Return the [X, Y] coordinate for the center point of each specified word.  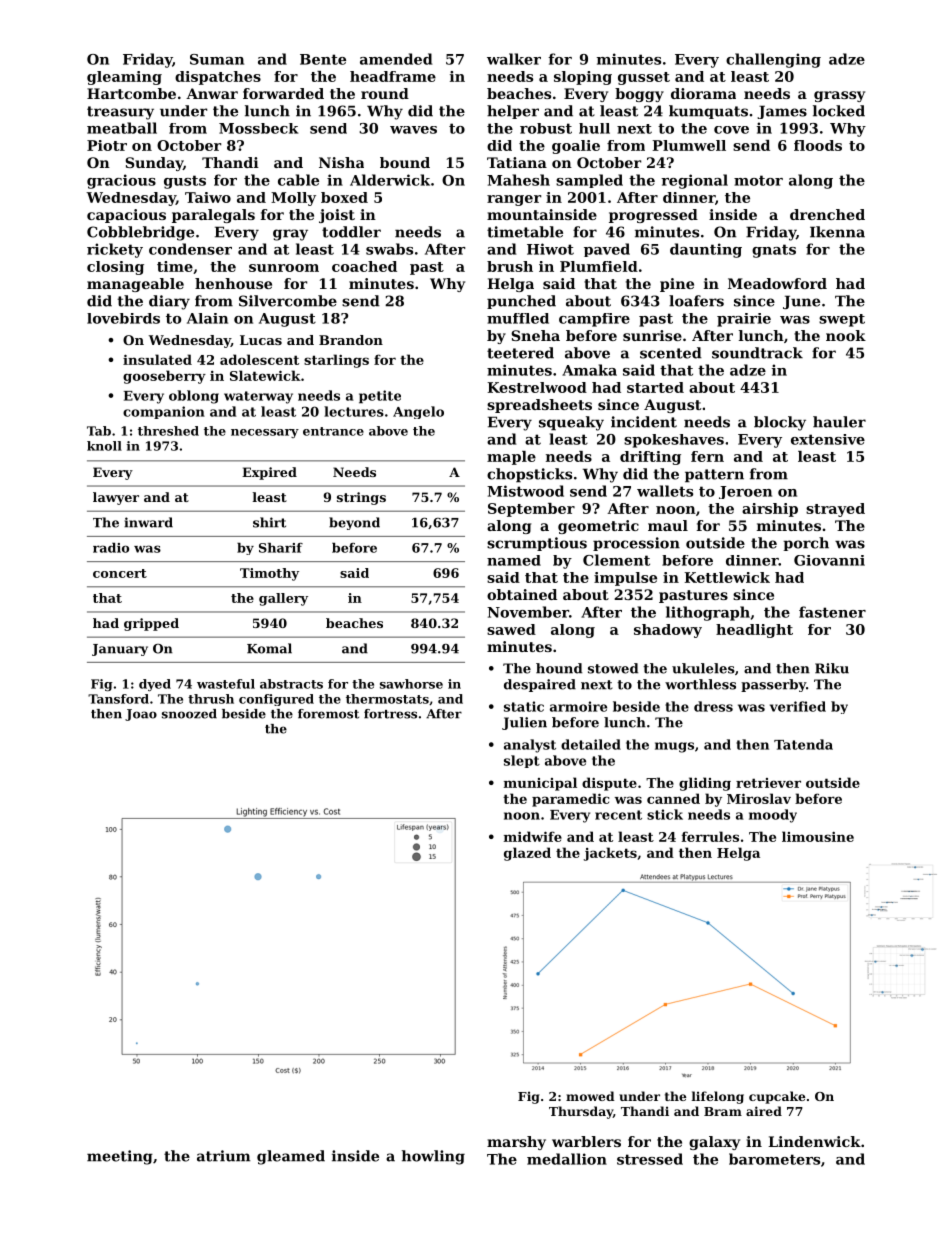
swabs [389, 249]
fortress [390, 714]
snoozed [189, 714]
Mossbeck [258, 128]
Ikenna [837, 232]
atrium [223, 1156]
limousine [818, 836]
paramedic [570, 800]
